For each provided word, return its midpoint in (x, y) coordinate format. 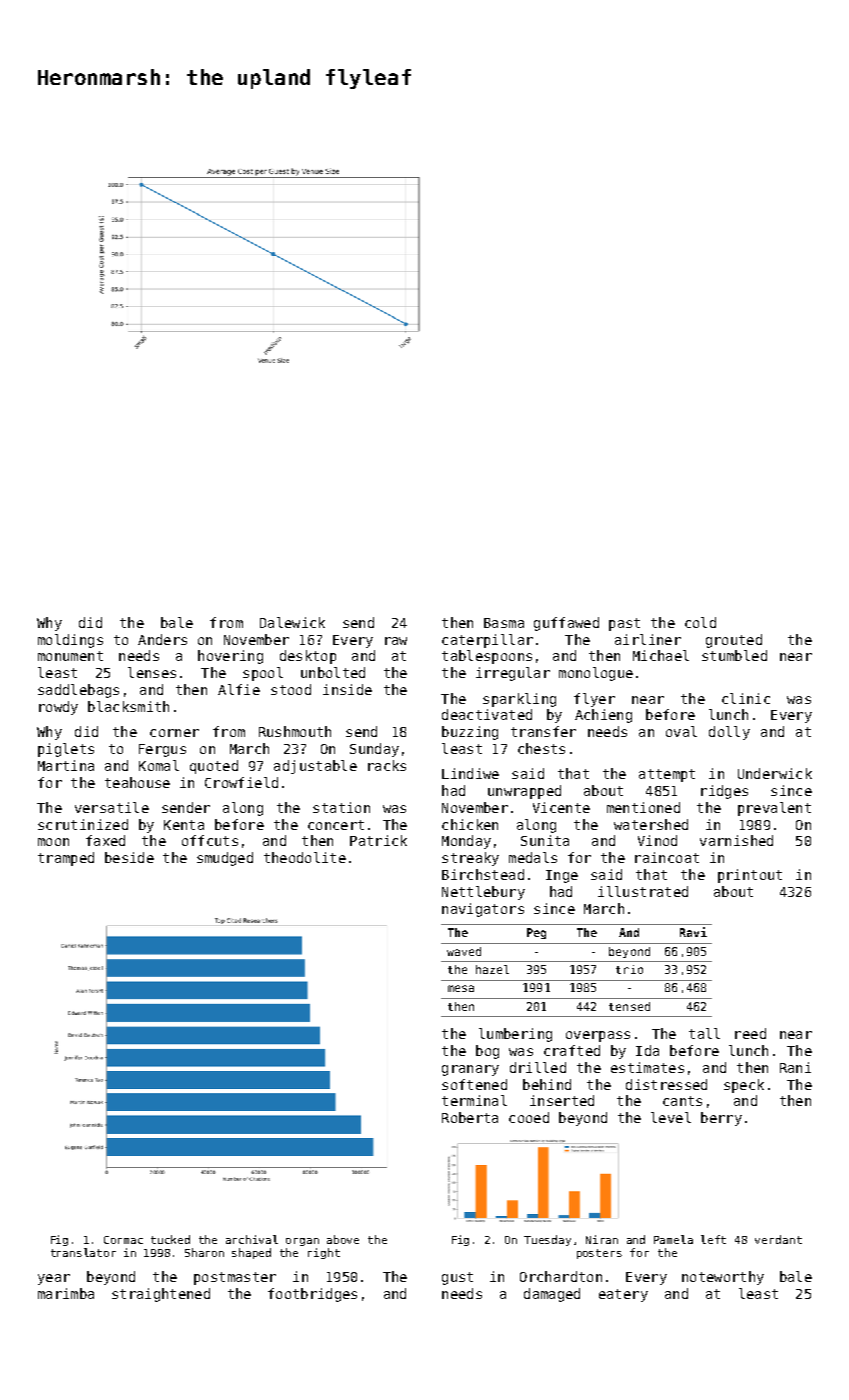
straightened (161, 1295)
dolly (729, 733)
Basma (504, 623)
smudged (225, 859)
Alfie (239, 689)
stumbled (734, 655)
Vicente (561, 807)
